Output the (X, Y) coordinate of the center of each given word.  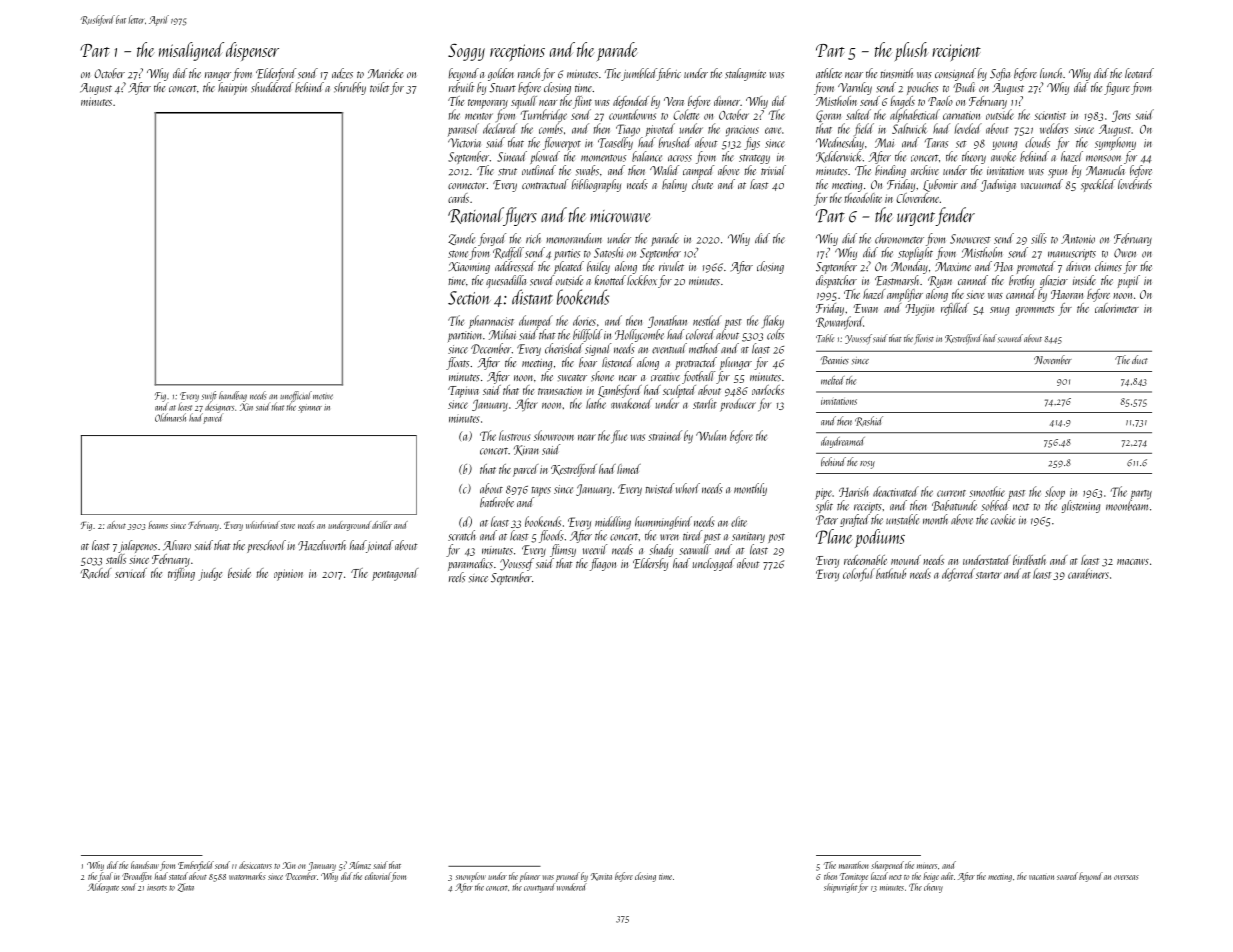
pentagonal (395, 574)
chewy (933, 888)
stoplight (915, 253)
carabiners (1088, 573)
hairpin (232, 88)
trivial (773, 170)
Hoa (1003, 267)
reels (457, 577)
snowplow (471, 877)
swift (209, 396)
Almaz (360, 865)
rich (533, 238)
